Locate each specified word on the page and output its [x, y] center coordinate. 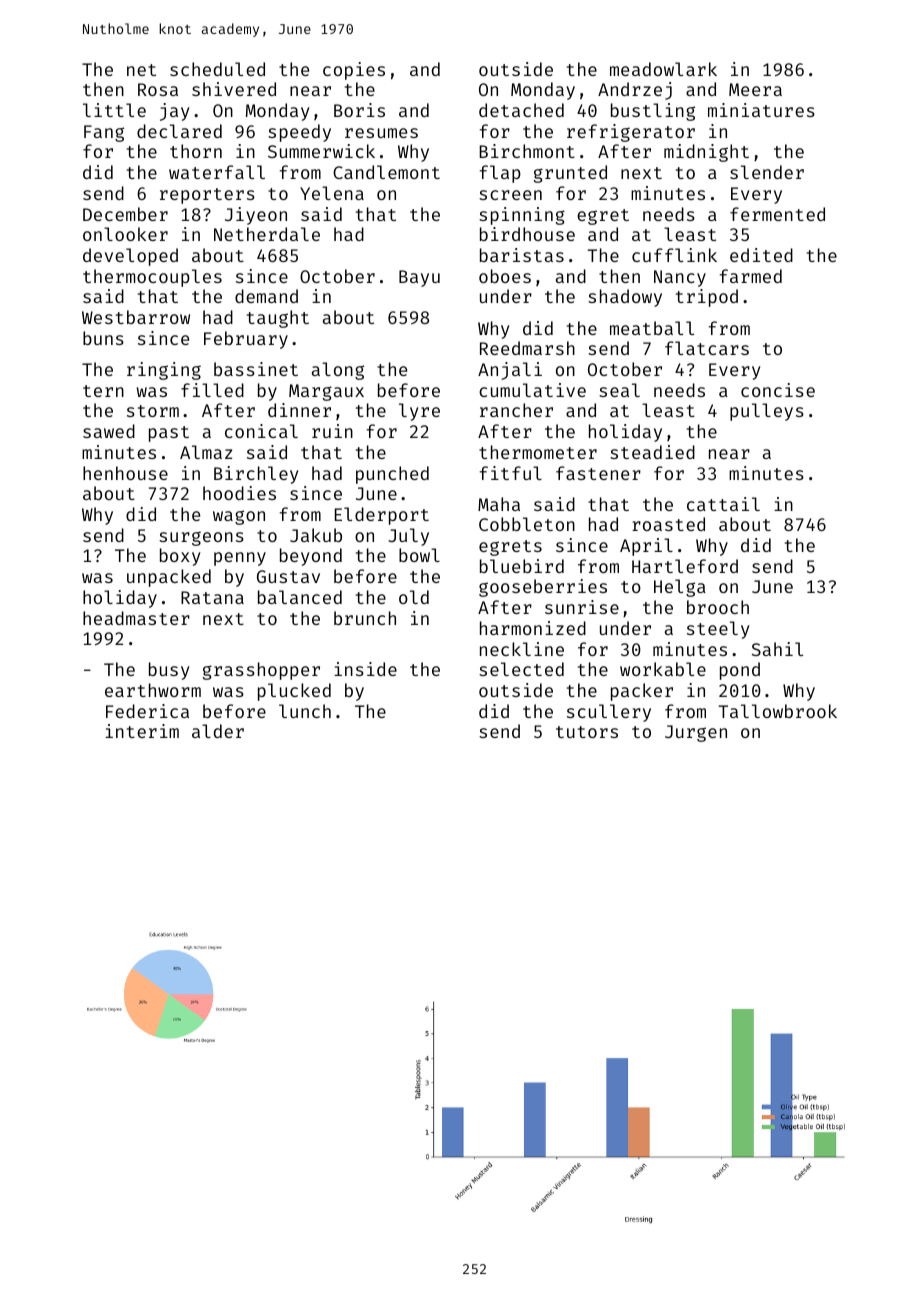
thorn [196, 151]
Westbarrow [136, 317]
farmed [751, 276]
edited [761, 255]
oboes [505, 276]
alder [218, 731]
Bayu [419, 278]
